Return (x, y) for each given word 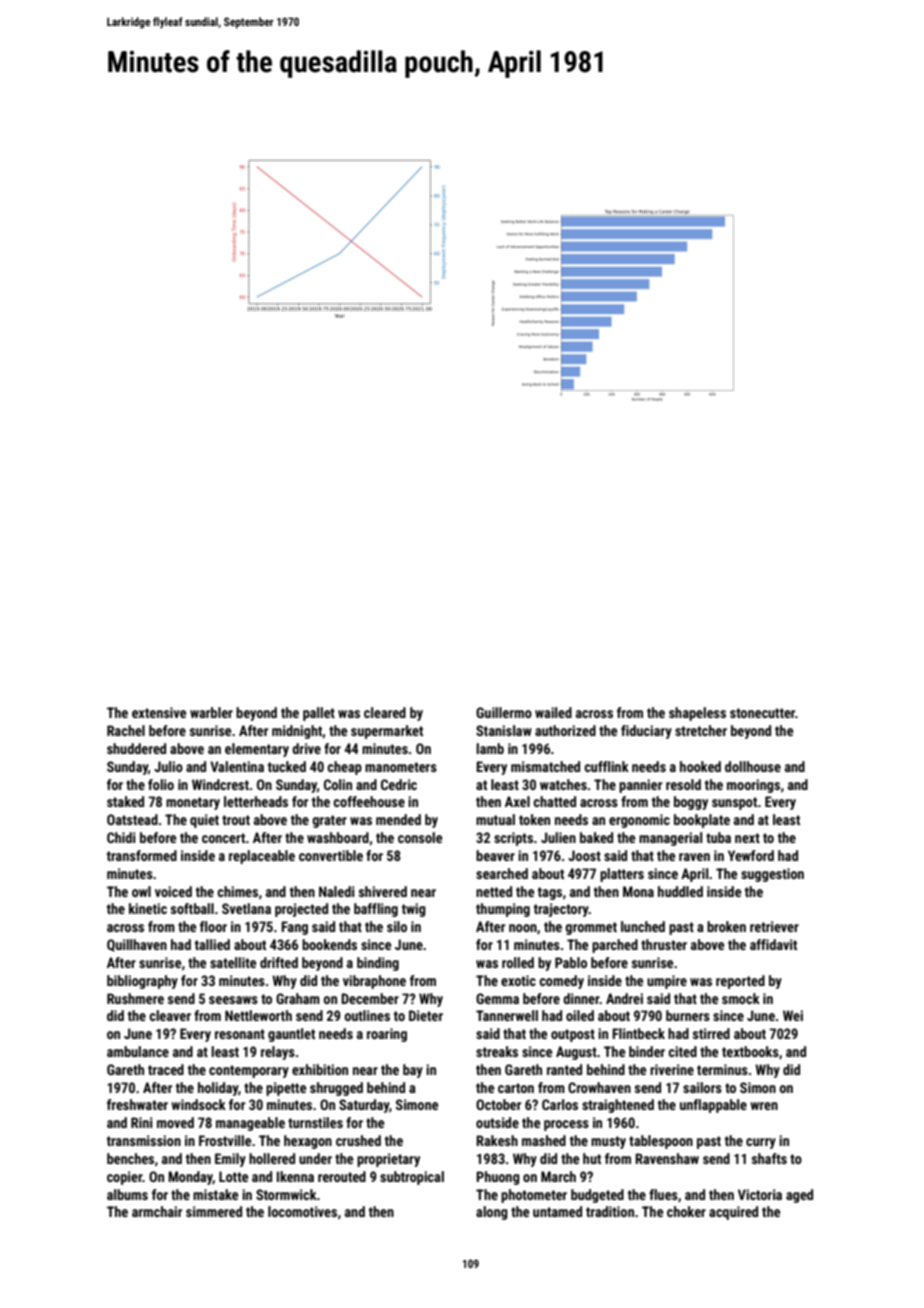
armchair (157, 1211)
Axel (517, 801)
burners (688, 1015)
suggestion (772, 875)
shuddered (136, 748)
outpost (573, 1035)
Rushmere (135, 998)
